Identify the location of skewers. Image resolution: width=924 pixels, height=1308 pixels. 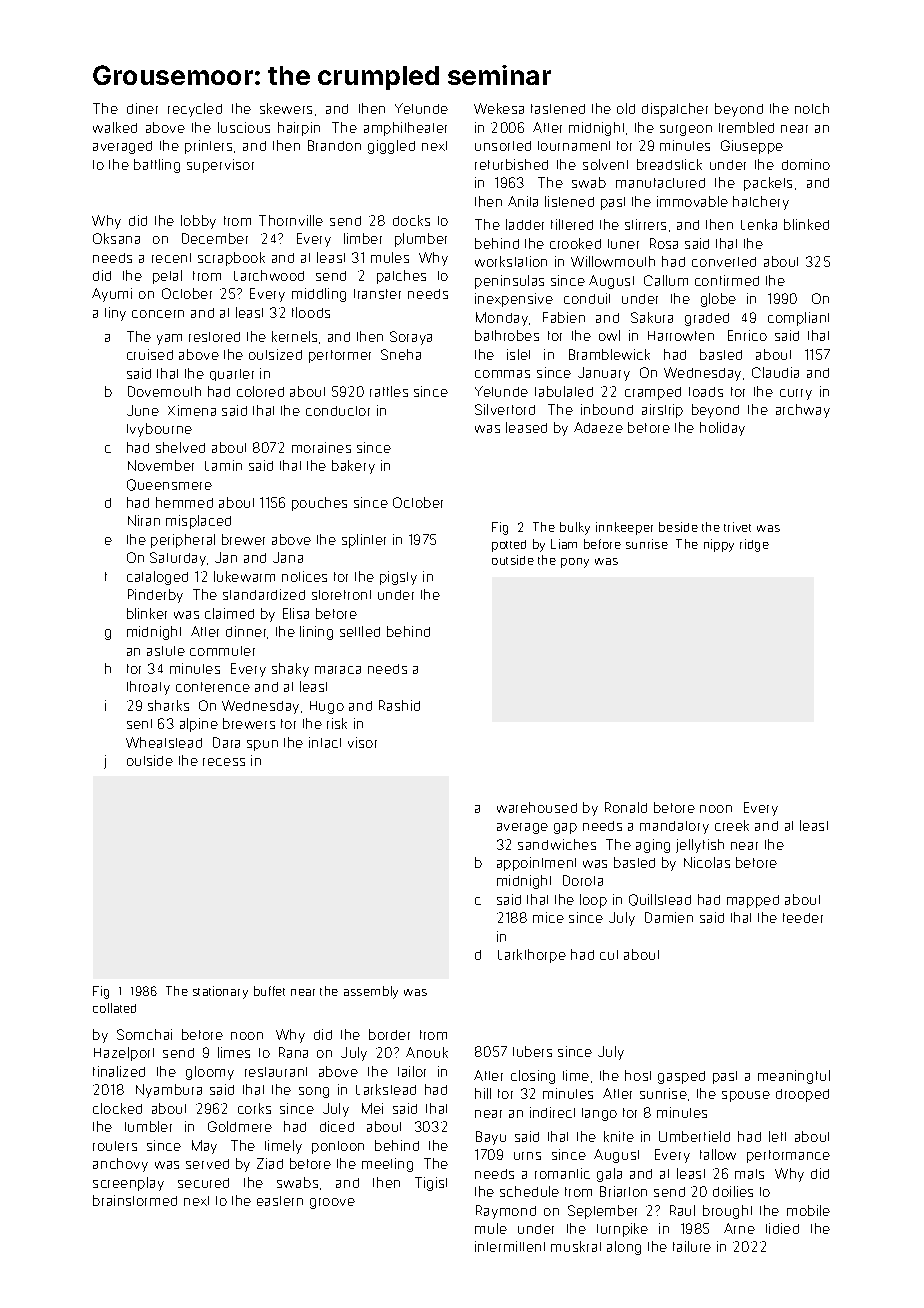
(286, 108).
